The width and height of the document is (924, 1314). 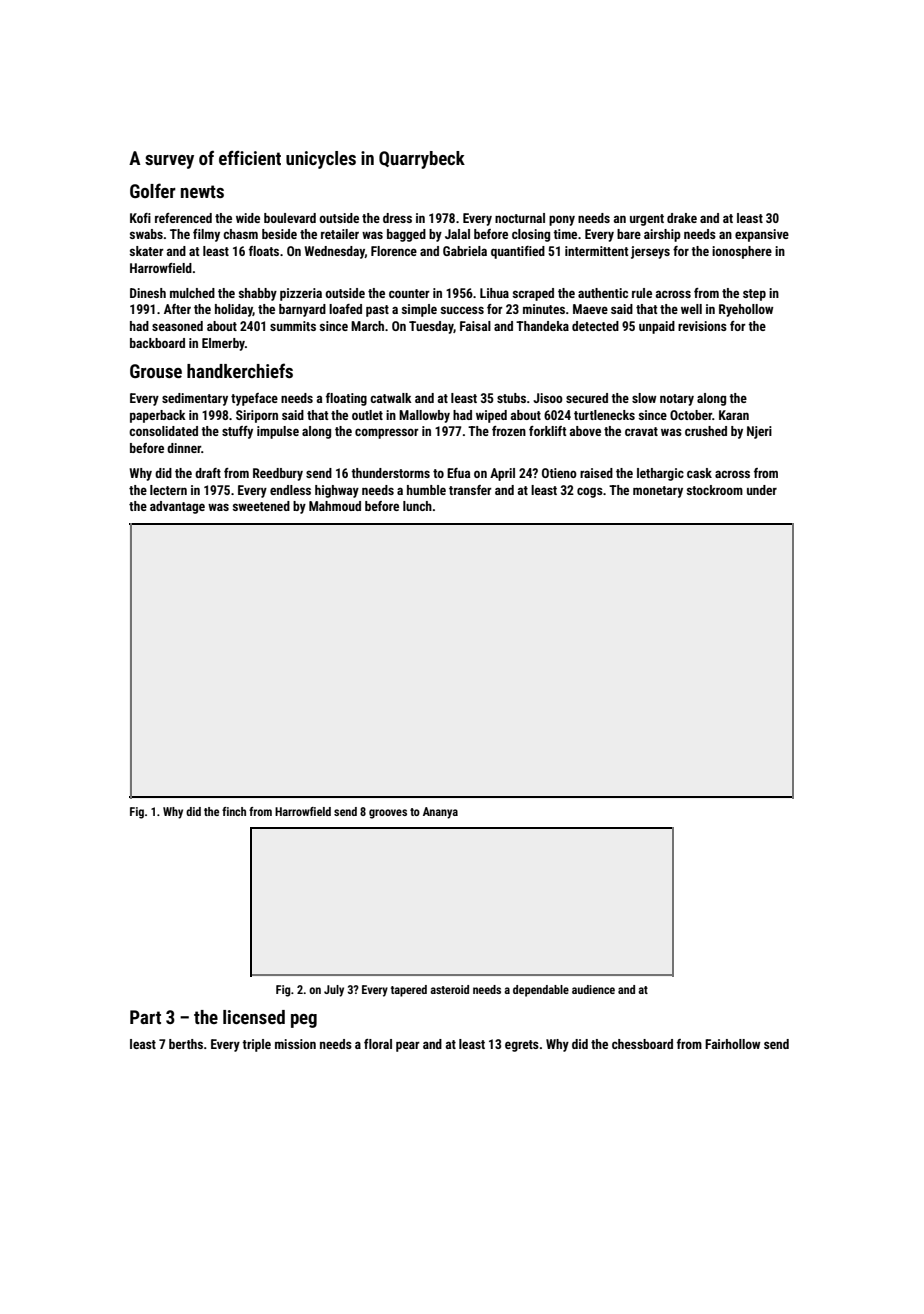 I want to click on monetary, so click(x=658, y=492).
